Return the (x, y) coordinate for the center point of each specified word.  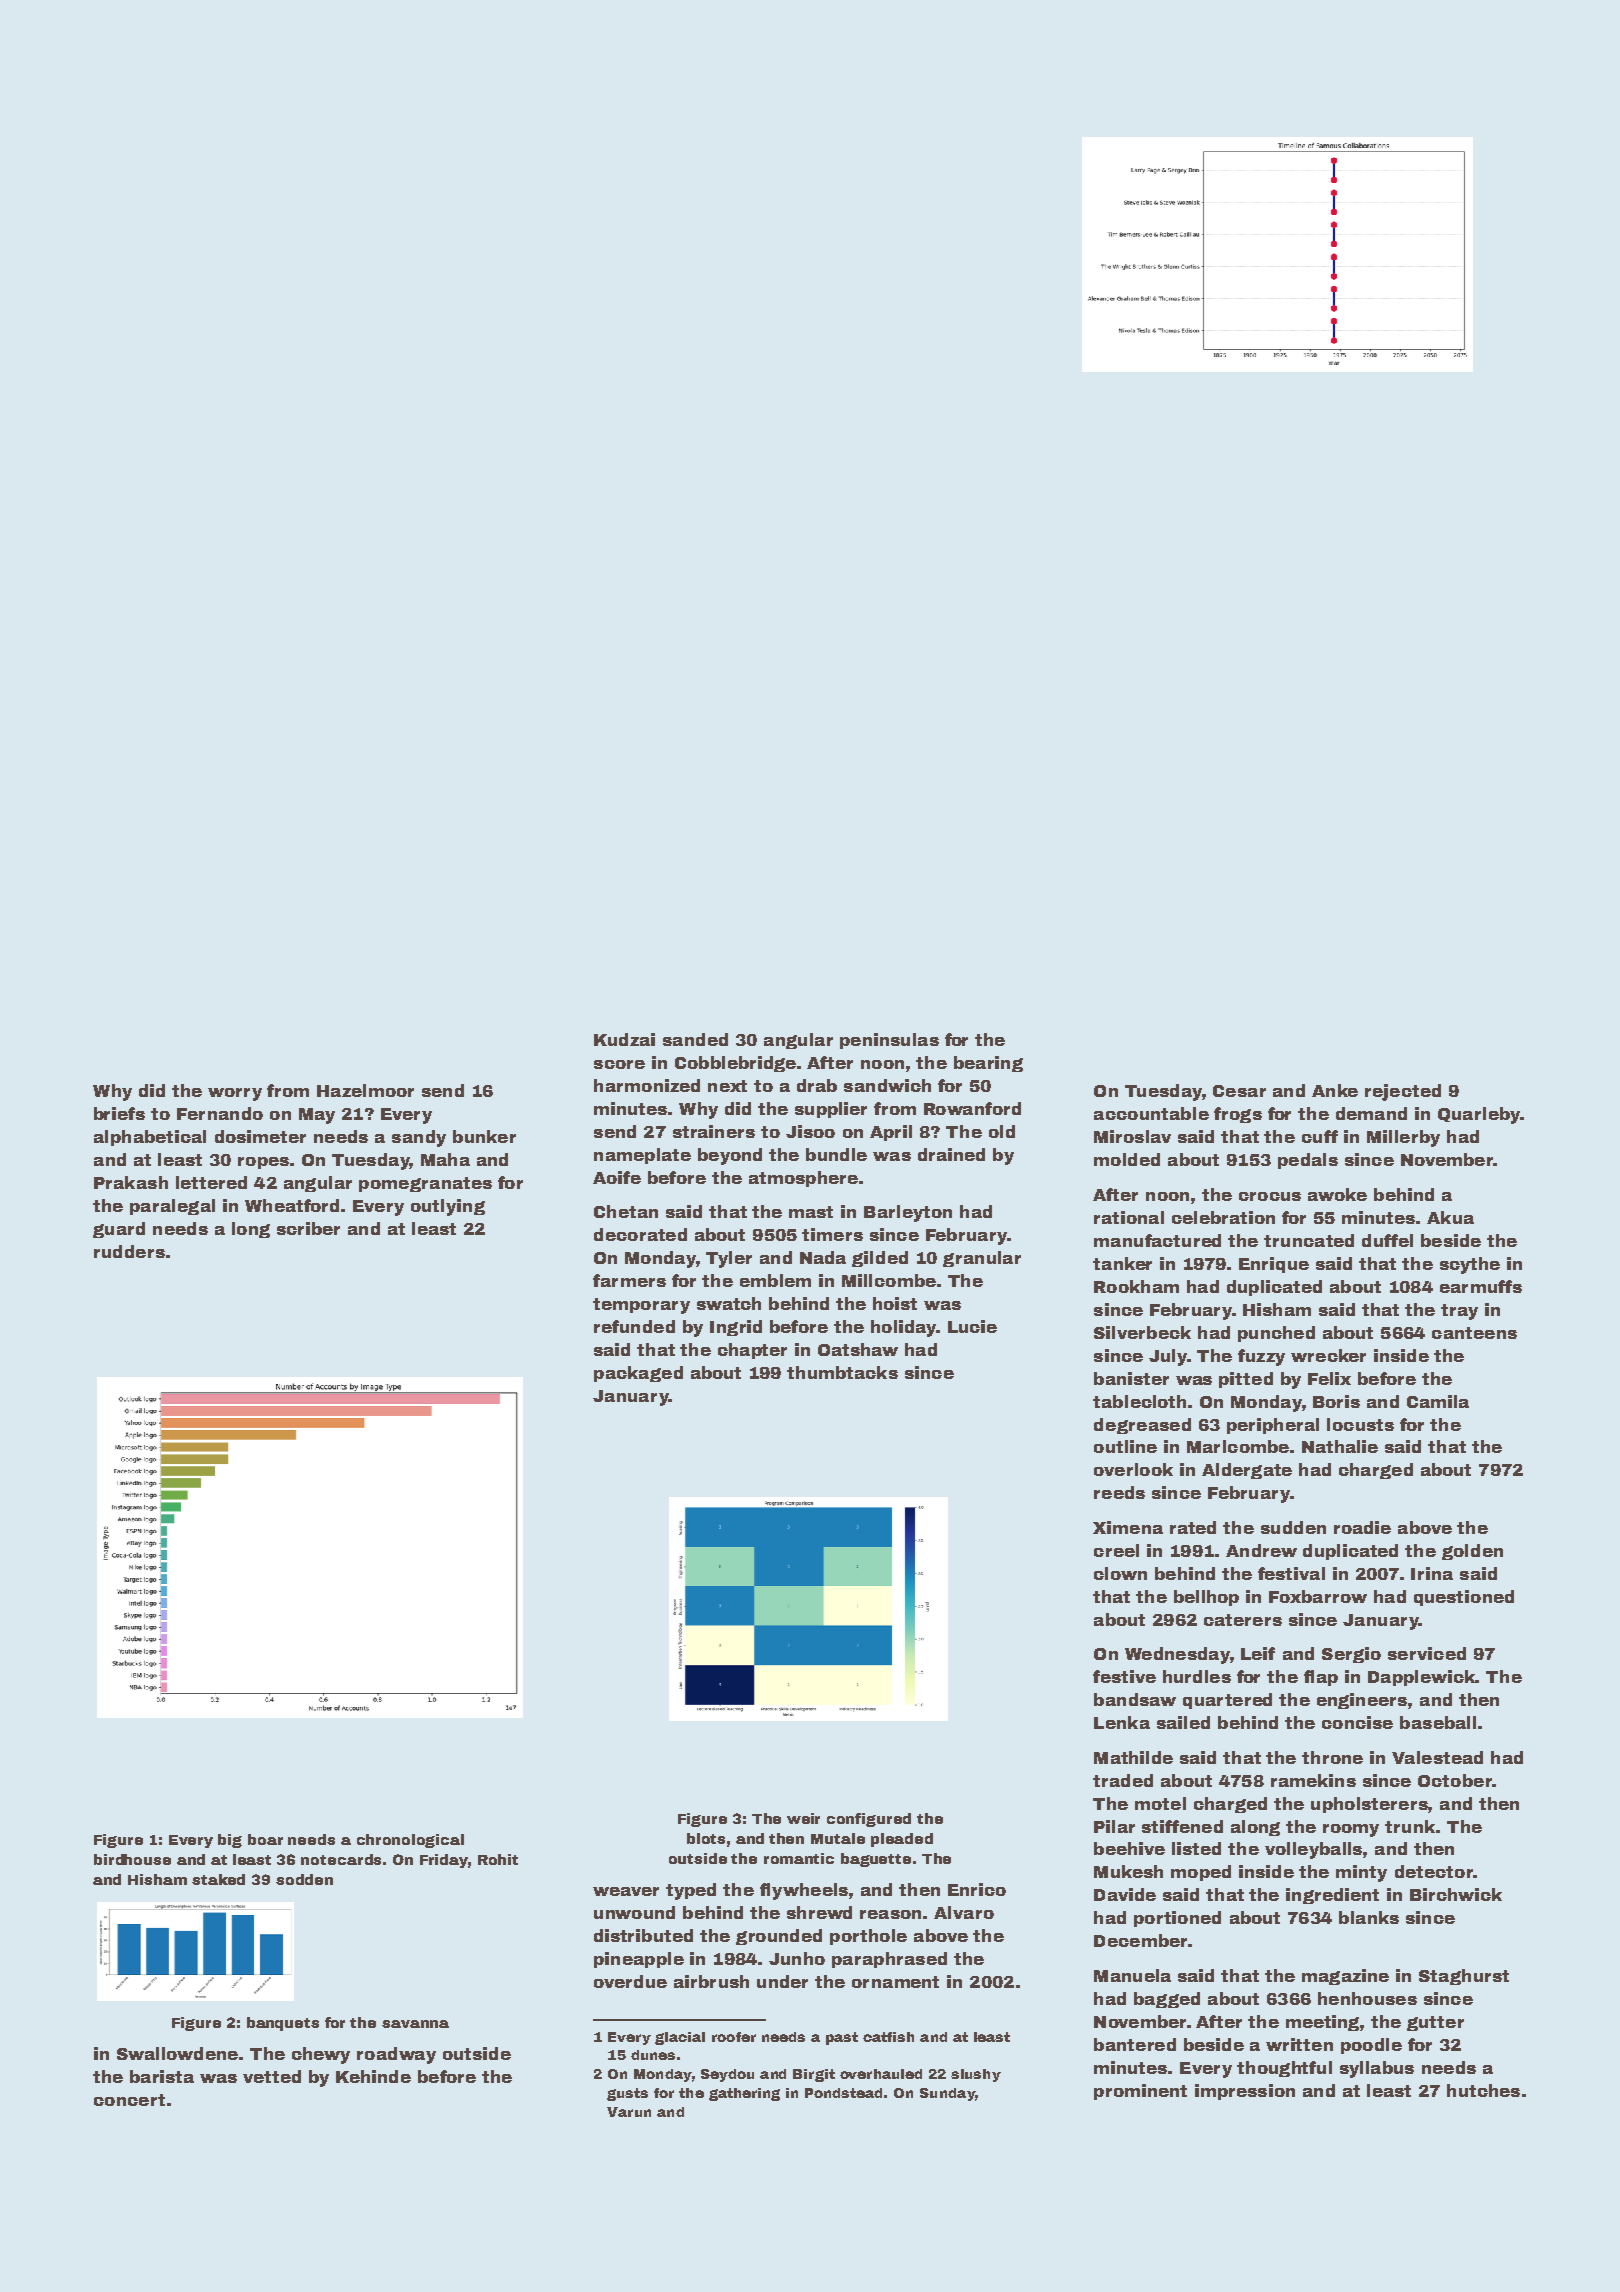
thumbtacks (842, 1372)
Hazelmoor (365, 1090)
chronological (410, 1841)
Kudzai (624, 1039)
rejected (1403, 1092)
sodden (304, 1879)
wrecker (1328, 1355)
